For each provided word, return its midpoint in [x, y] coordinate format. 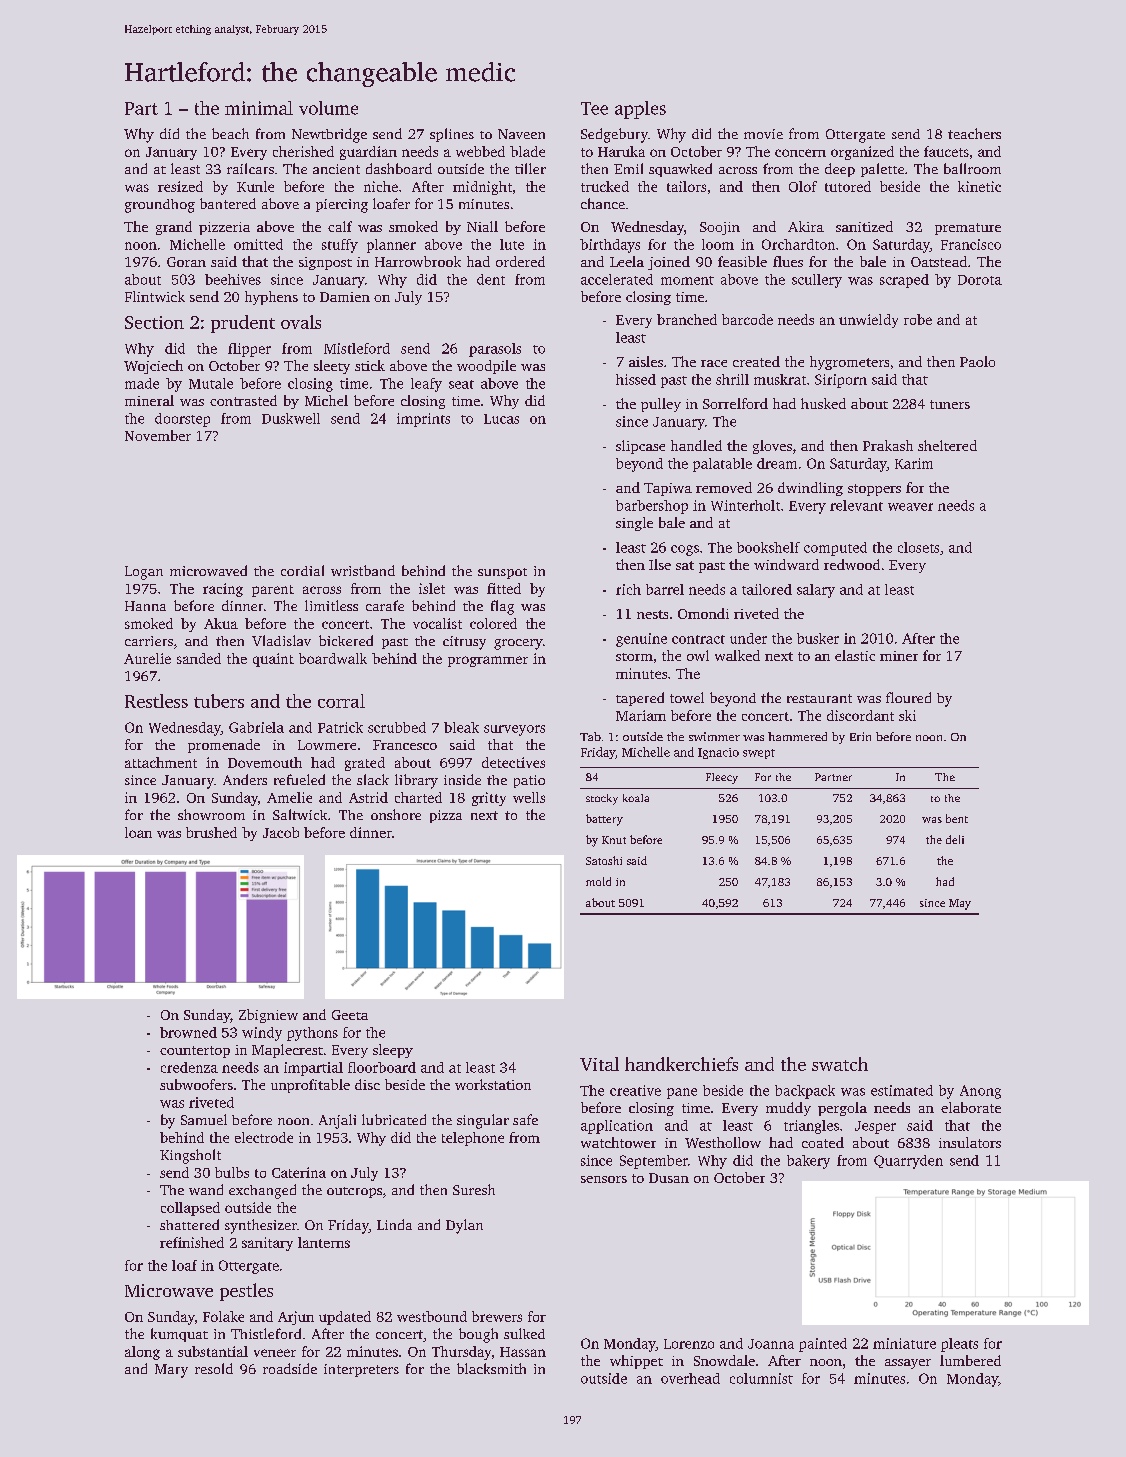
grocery [518, 644]
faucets [946, 151]
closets [918, 547]
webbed [480, 151]
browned [188, 1032]
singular [483, 1121]
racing [223, 590]
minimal [259, 108]
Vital [599, 1064]
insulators [970, 1142]
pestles [246, 1292]
